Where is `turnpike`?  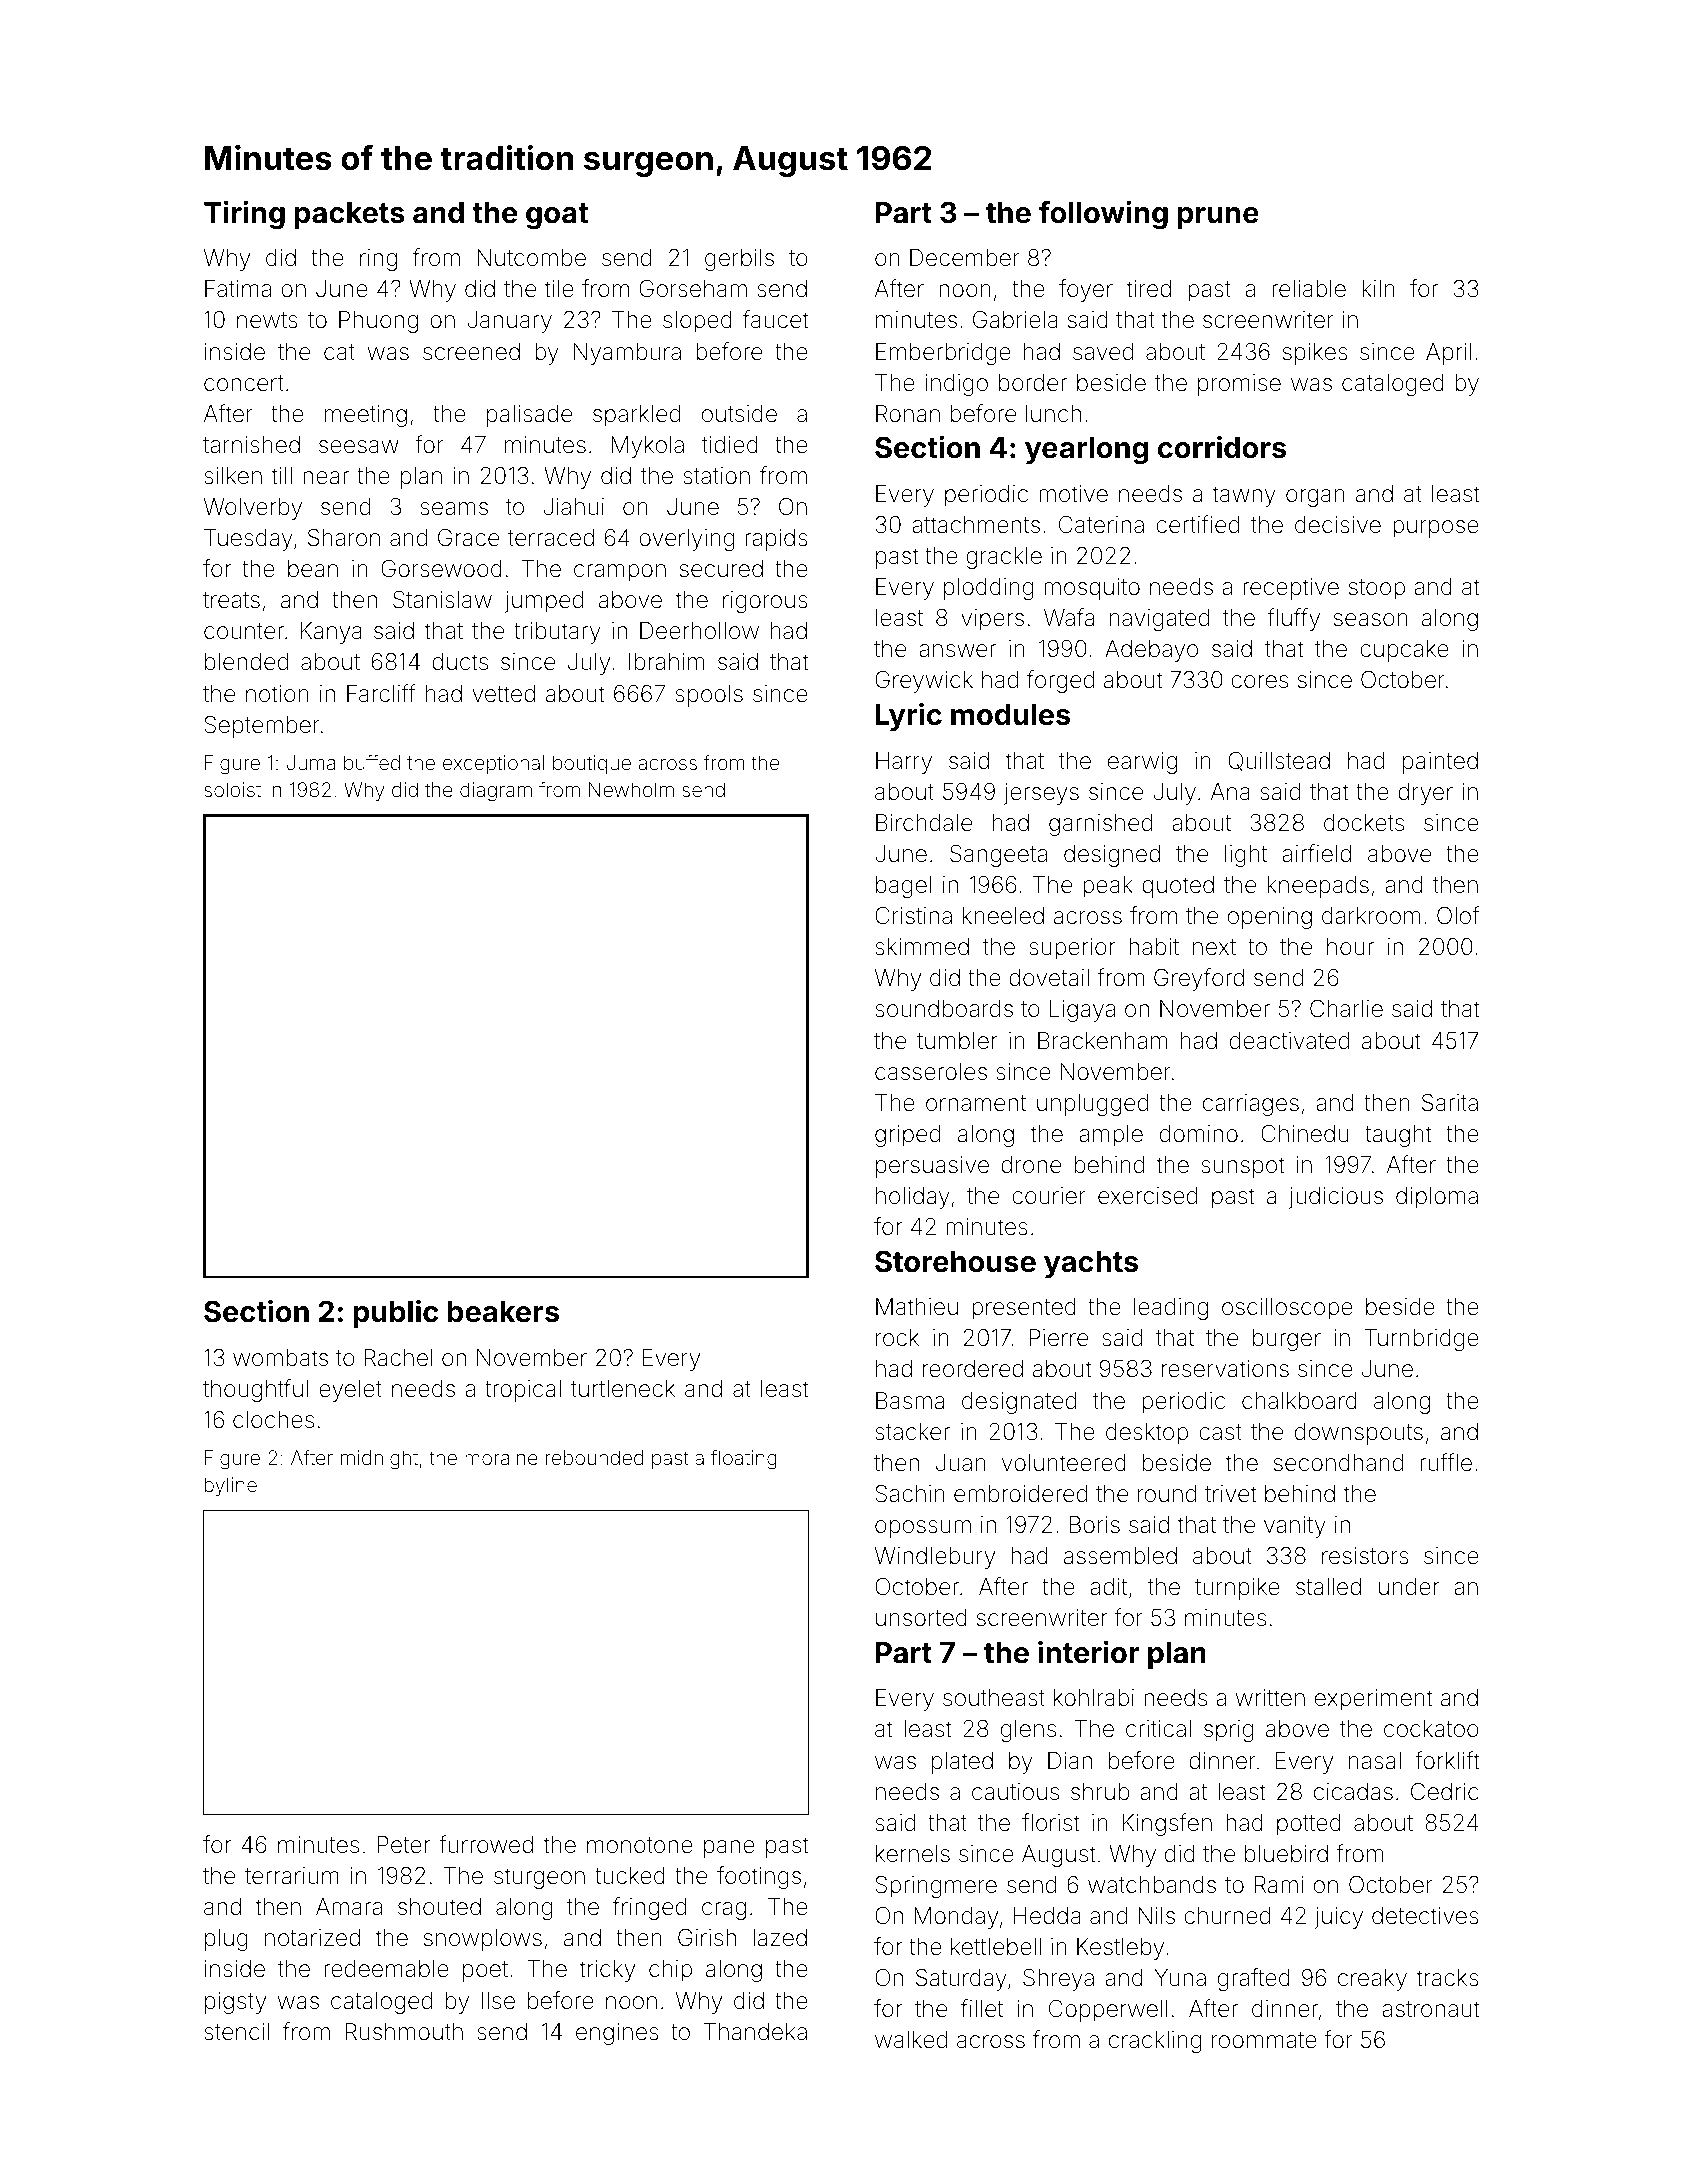
turnpike is located at coordinates (1237, 1589).
